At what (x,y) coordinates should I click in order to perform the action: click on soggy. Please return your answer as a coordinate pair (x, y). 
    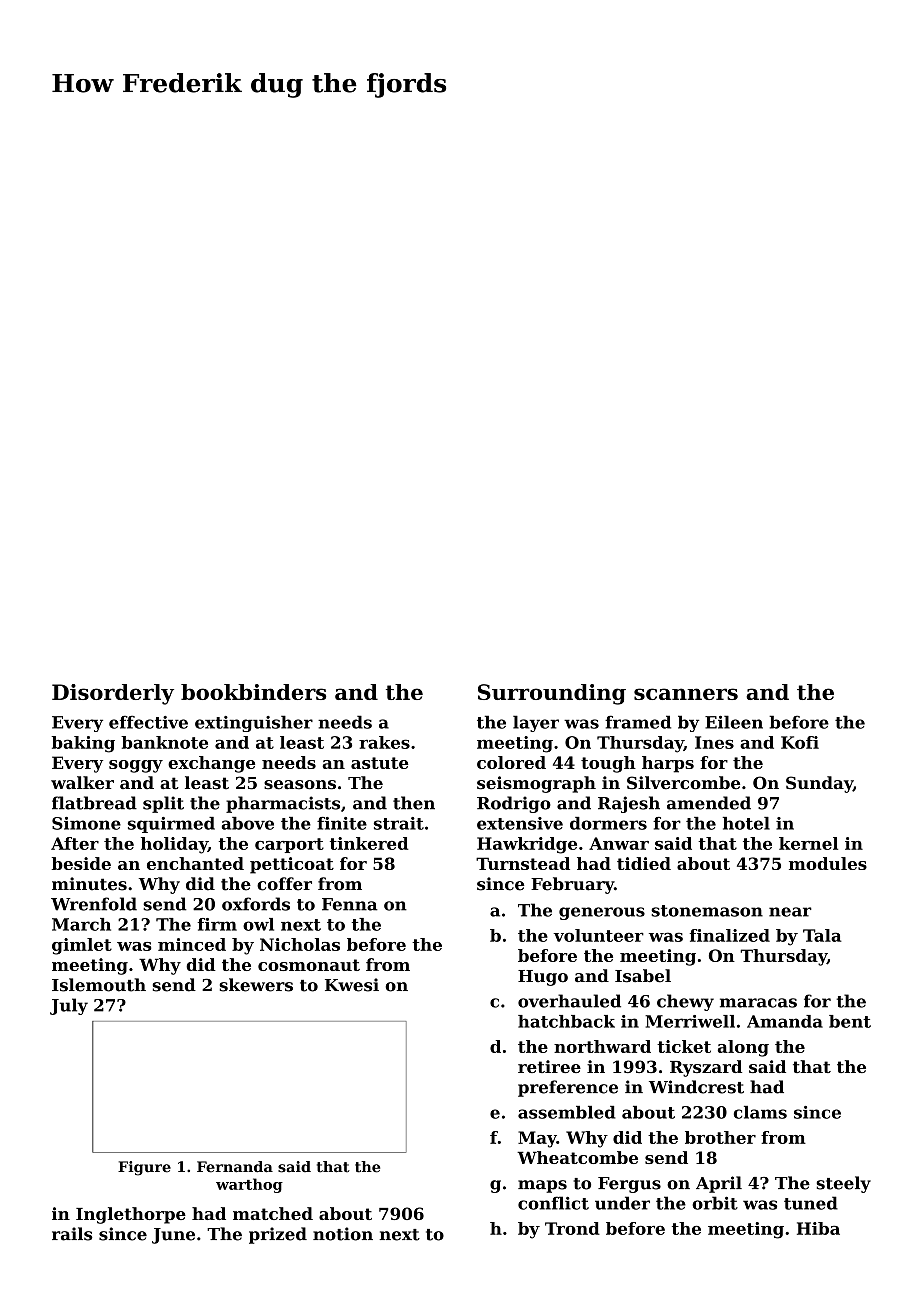
    Looking at the image, I should click on (136, 766).
